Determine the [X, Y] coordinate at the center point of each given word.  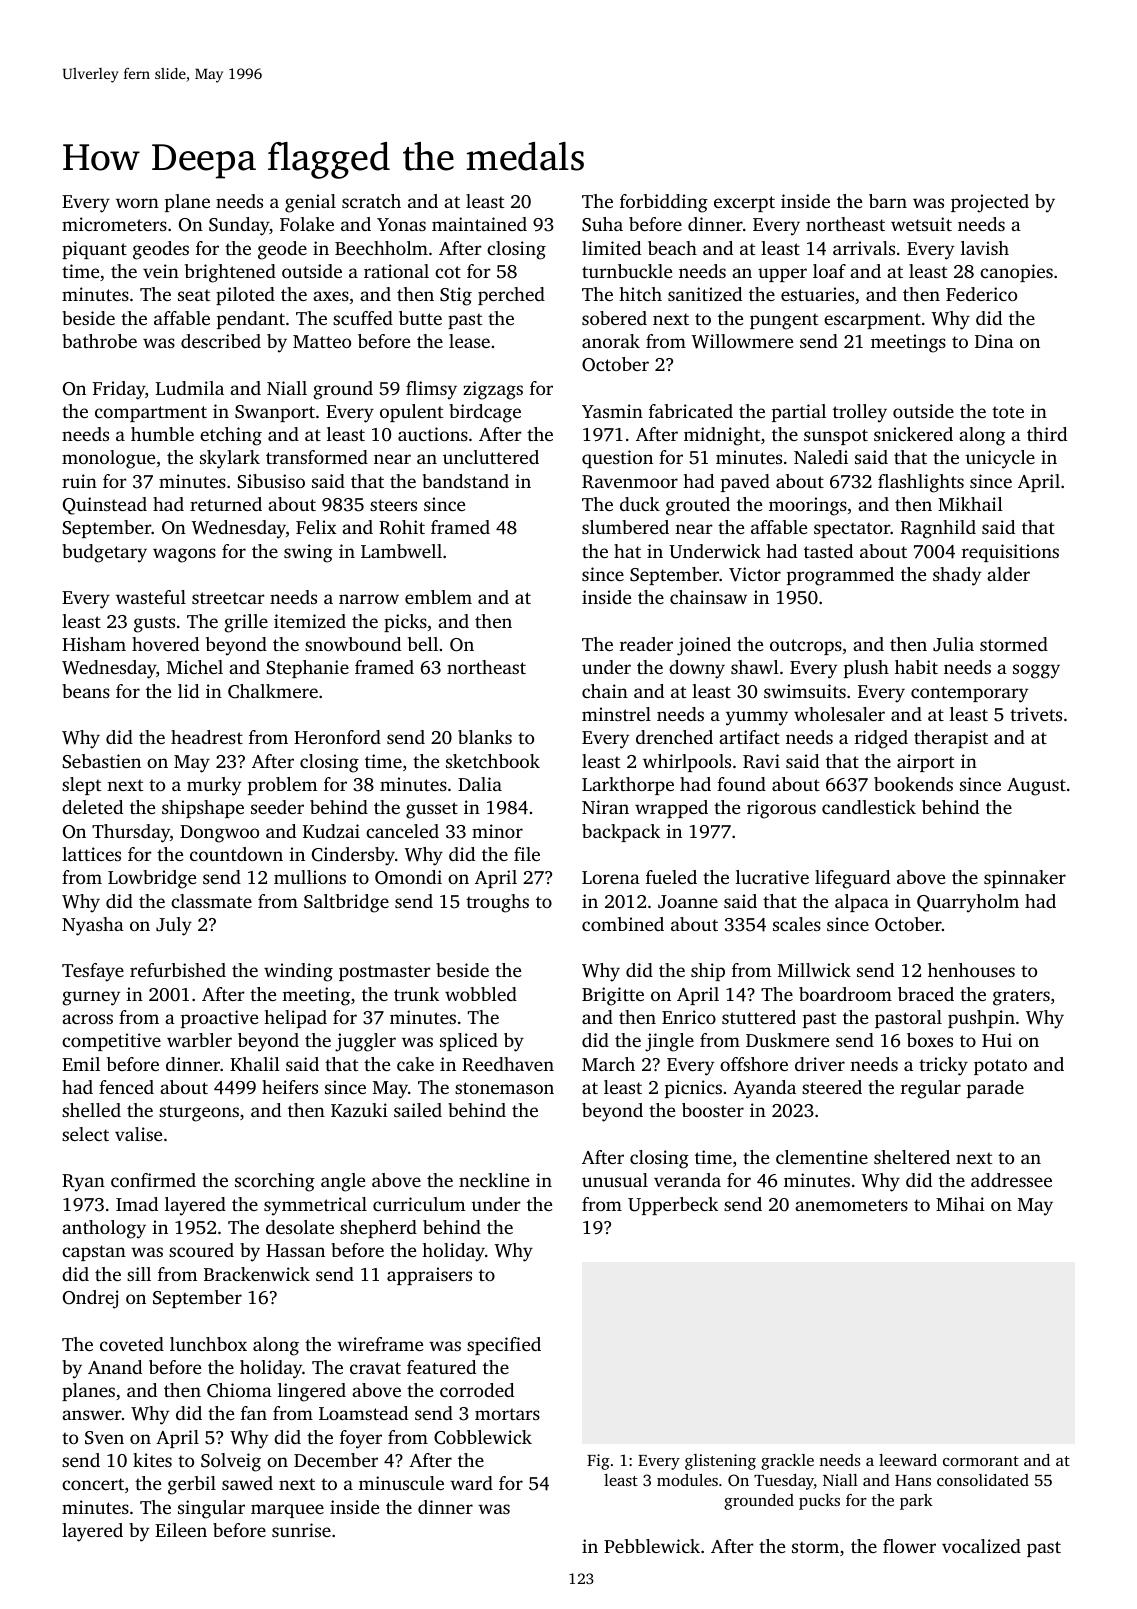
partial [799, 413]
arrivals [864, 248]
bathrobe [99, 341]
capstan [94, 1253]
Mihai [960, 1204]
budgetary [104, 553]
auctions [433, 434]
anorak [611, 341]
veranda [687, 1180]
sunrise [301, 1530]
